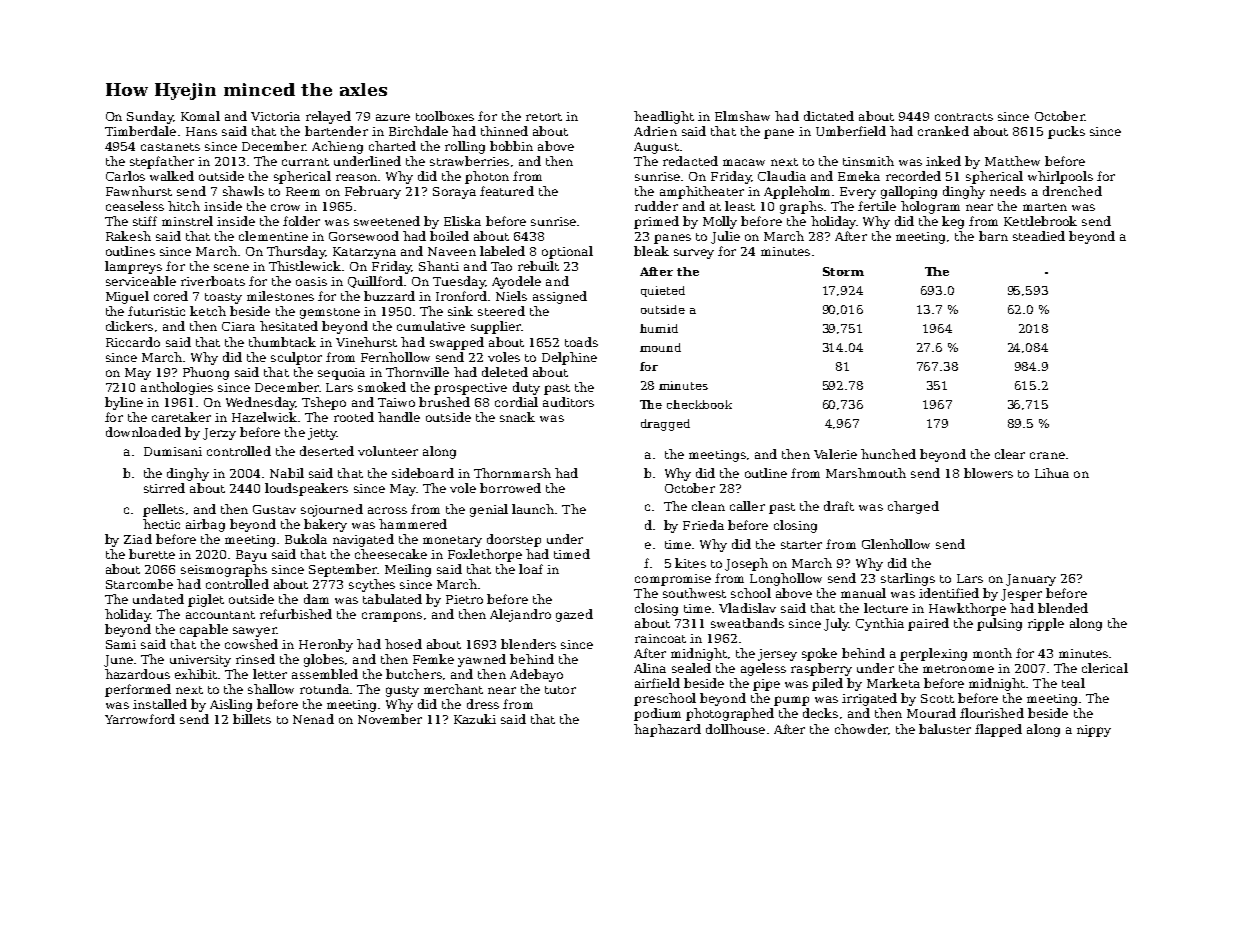  What do you see at coordinates (140, 719) in the image?
I see `Yarrowford` at bounding box center [140, 719].
